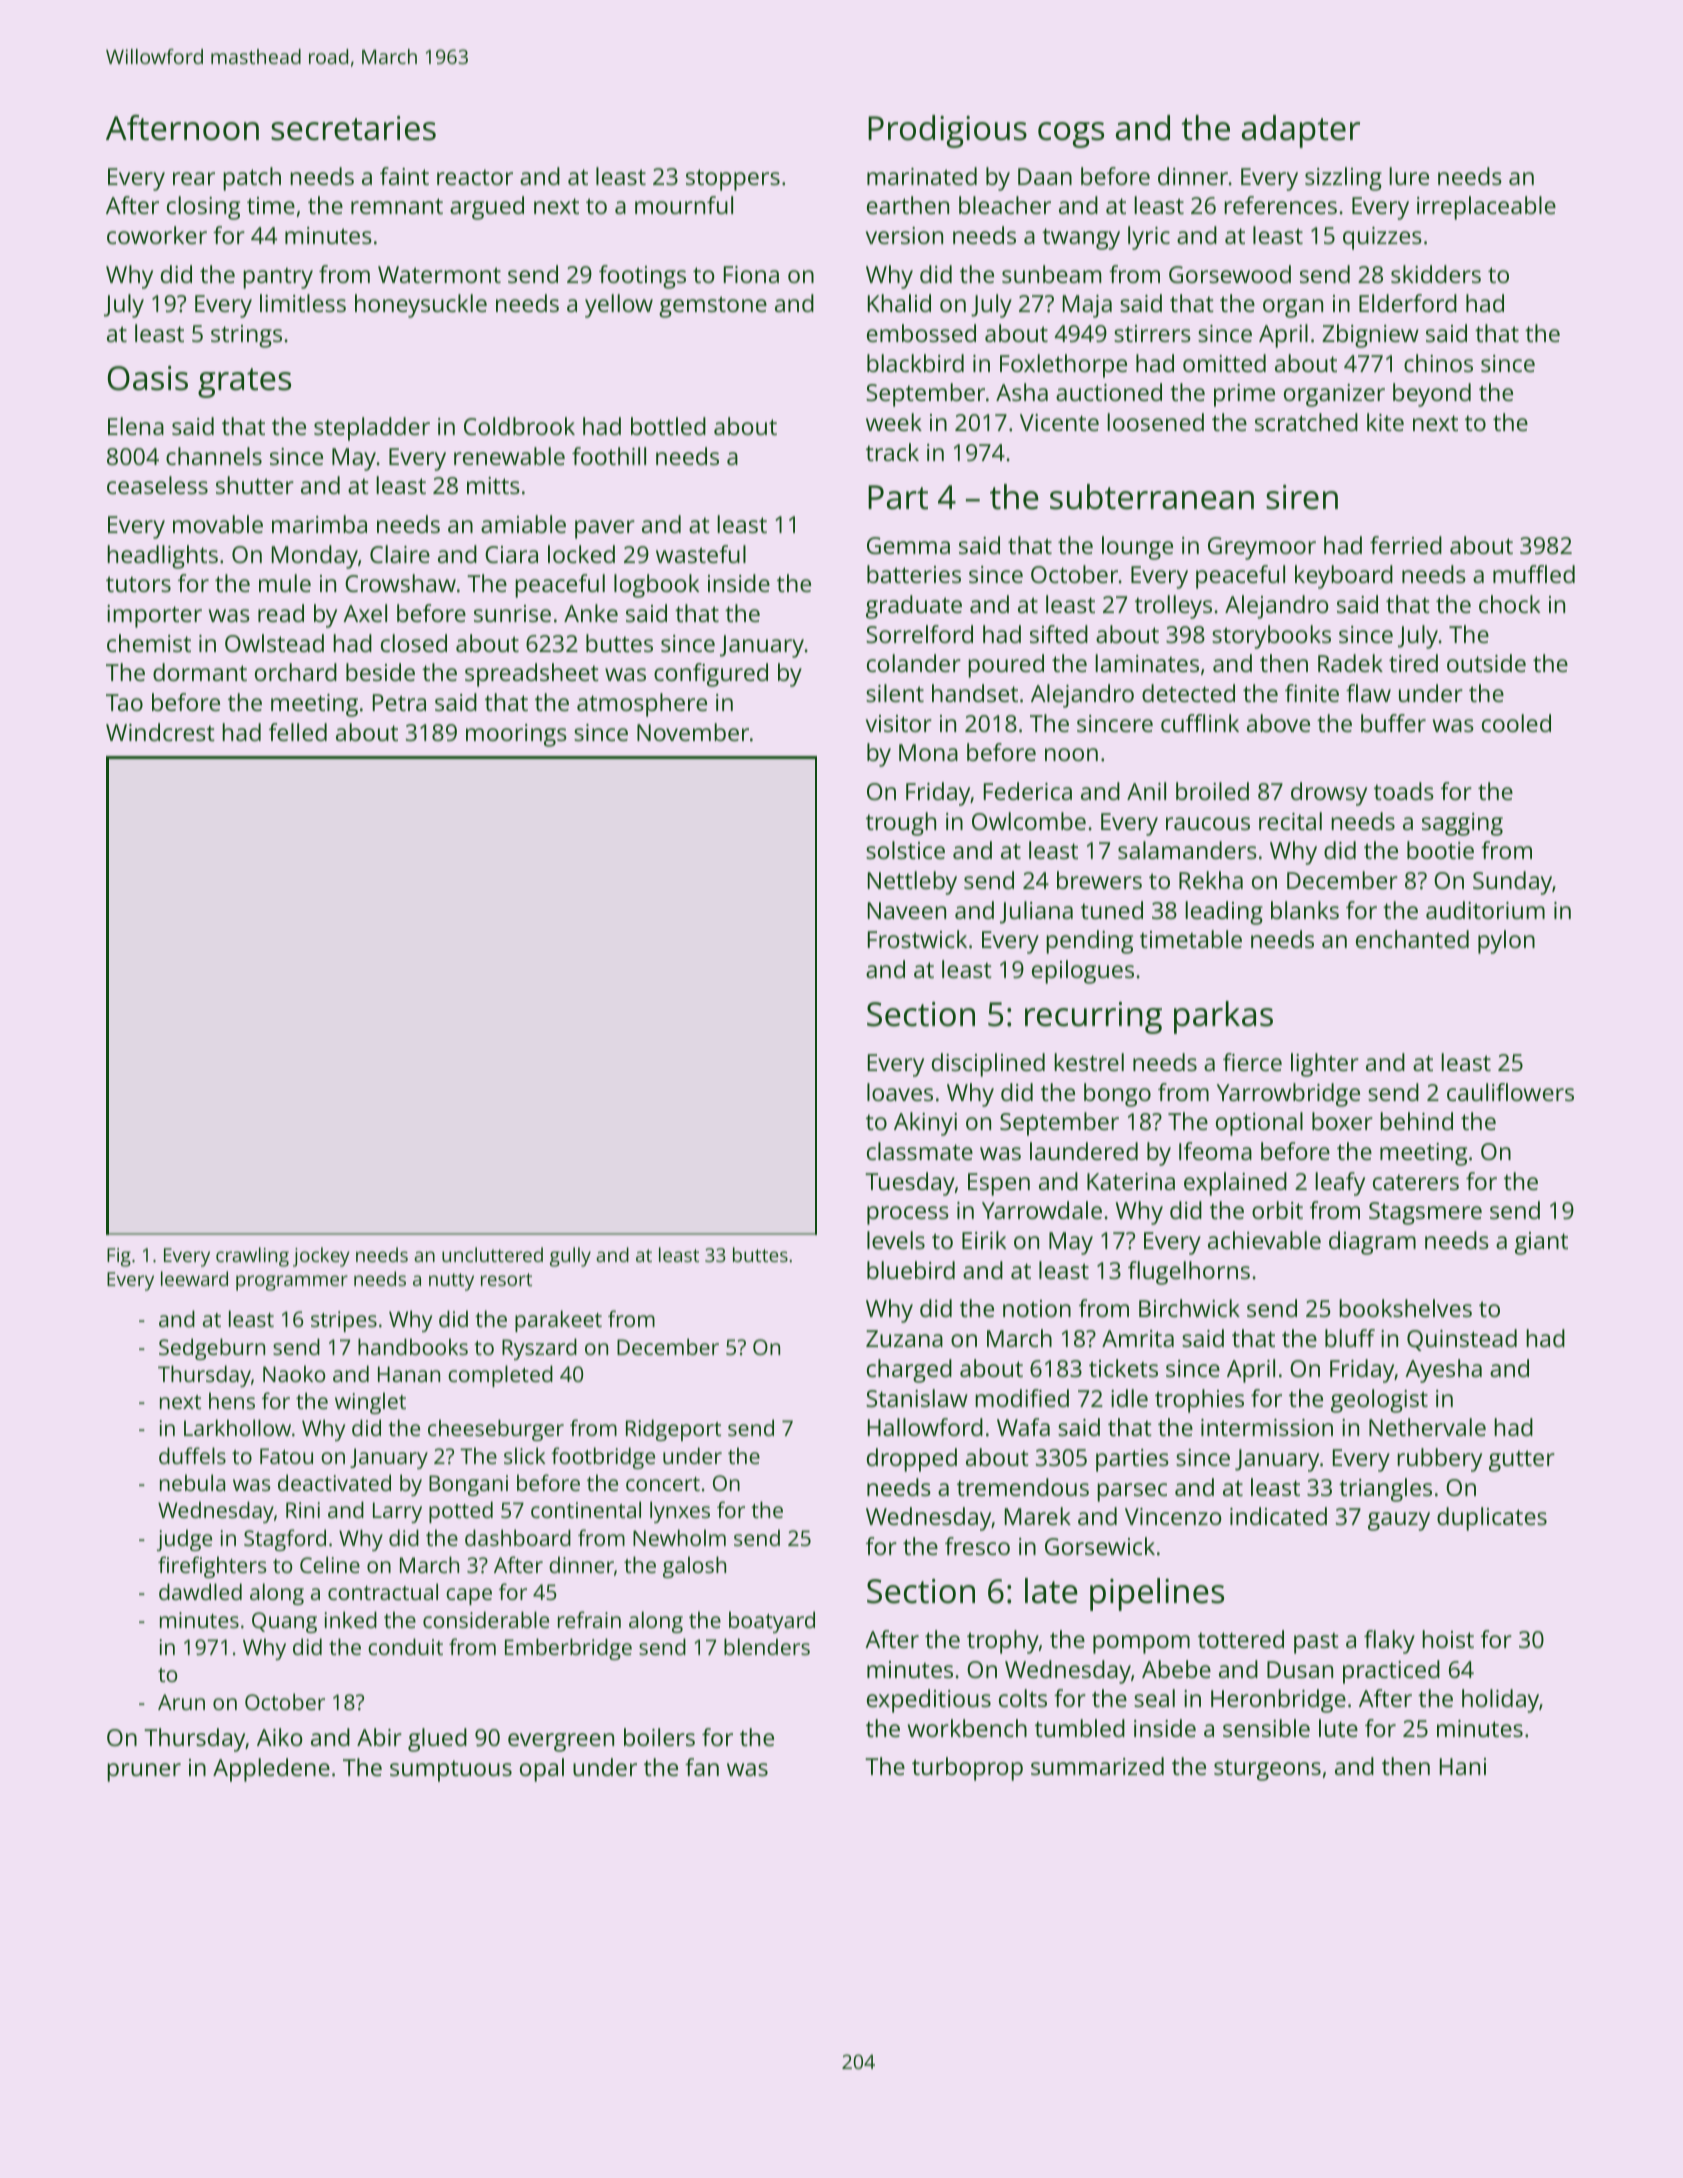  I want to click on colts, so click(1023, 1698).
